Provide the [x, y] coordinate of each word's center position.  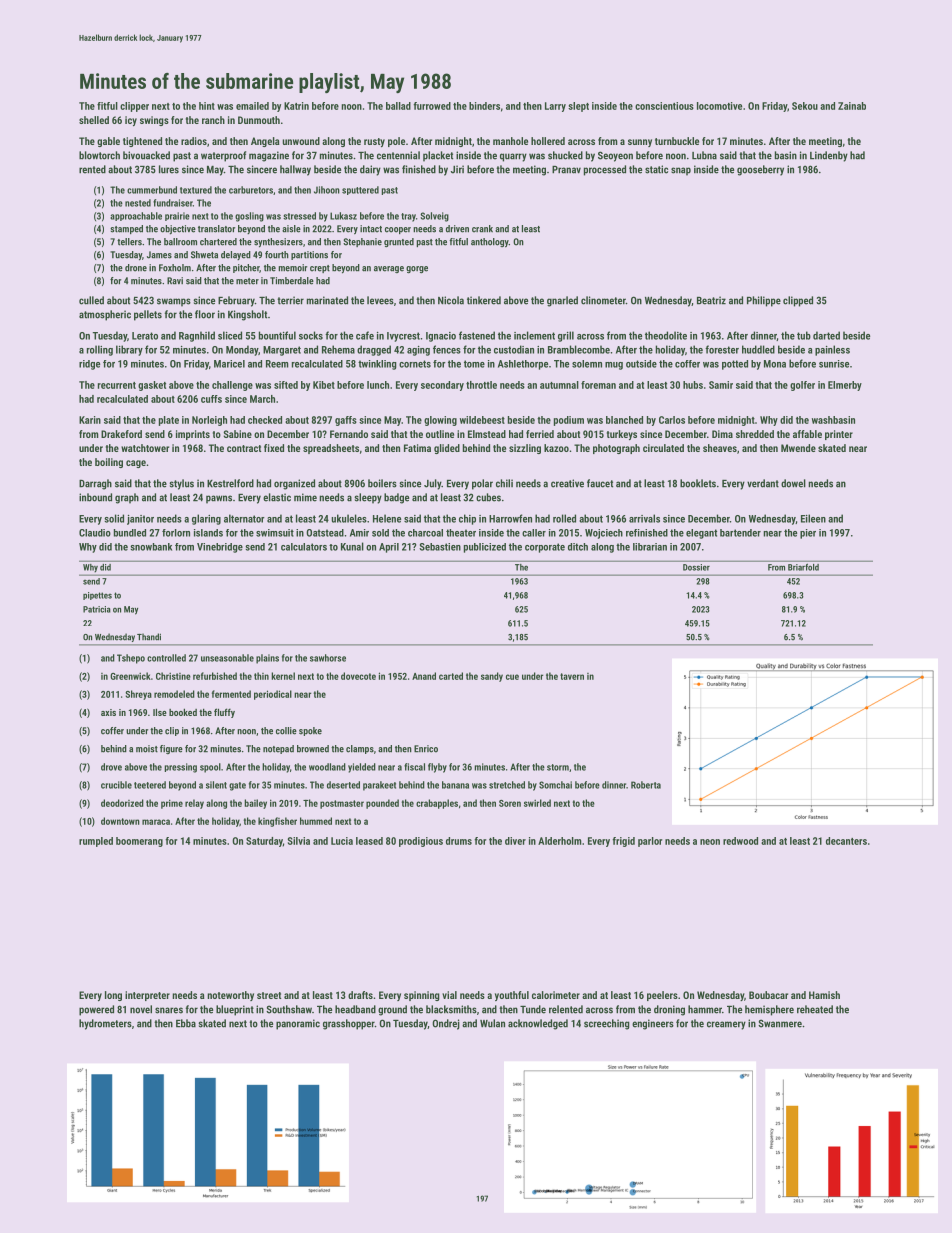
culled [91, 300]
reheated [815, 1009]
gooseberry [760, 170]
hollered [548, 141]
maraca [156, 822]
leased [369, 841]
